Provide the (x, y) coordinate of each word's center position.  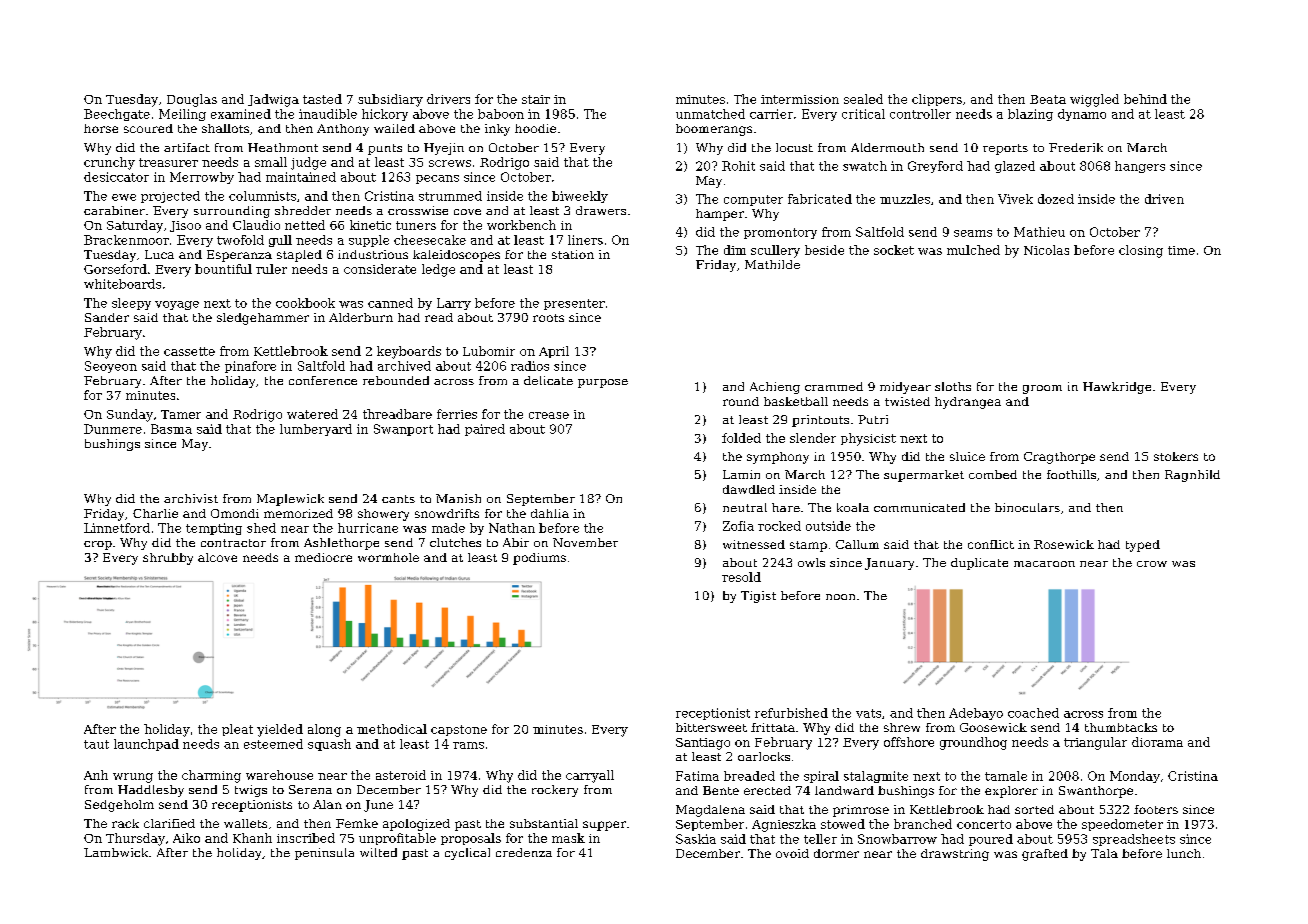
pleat (237, 730)
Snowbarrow (897, 839)
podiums (539, 559)
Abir (516, 542)
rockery (555, 791)
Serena (310, 789)
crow (1152, 564)
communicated (919, 507)
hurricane (368, 528)
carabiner (114, 210)
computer (753, 200)
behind (1145, 99)
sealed (863, 99)
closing (1141, 251)
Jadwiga (273, 100)
